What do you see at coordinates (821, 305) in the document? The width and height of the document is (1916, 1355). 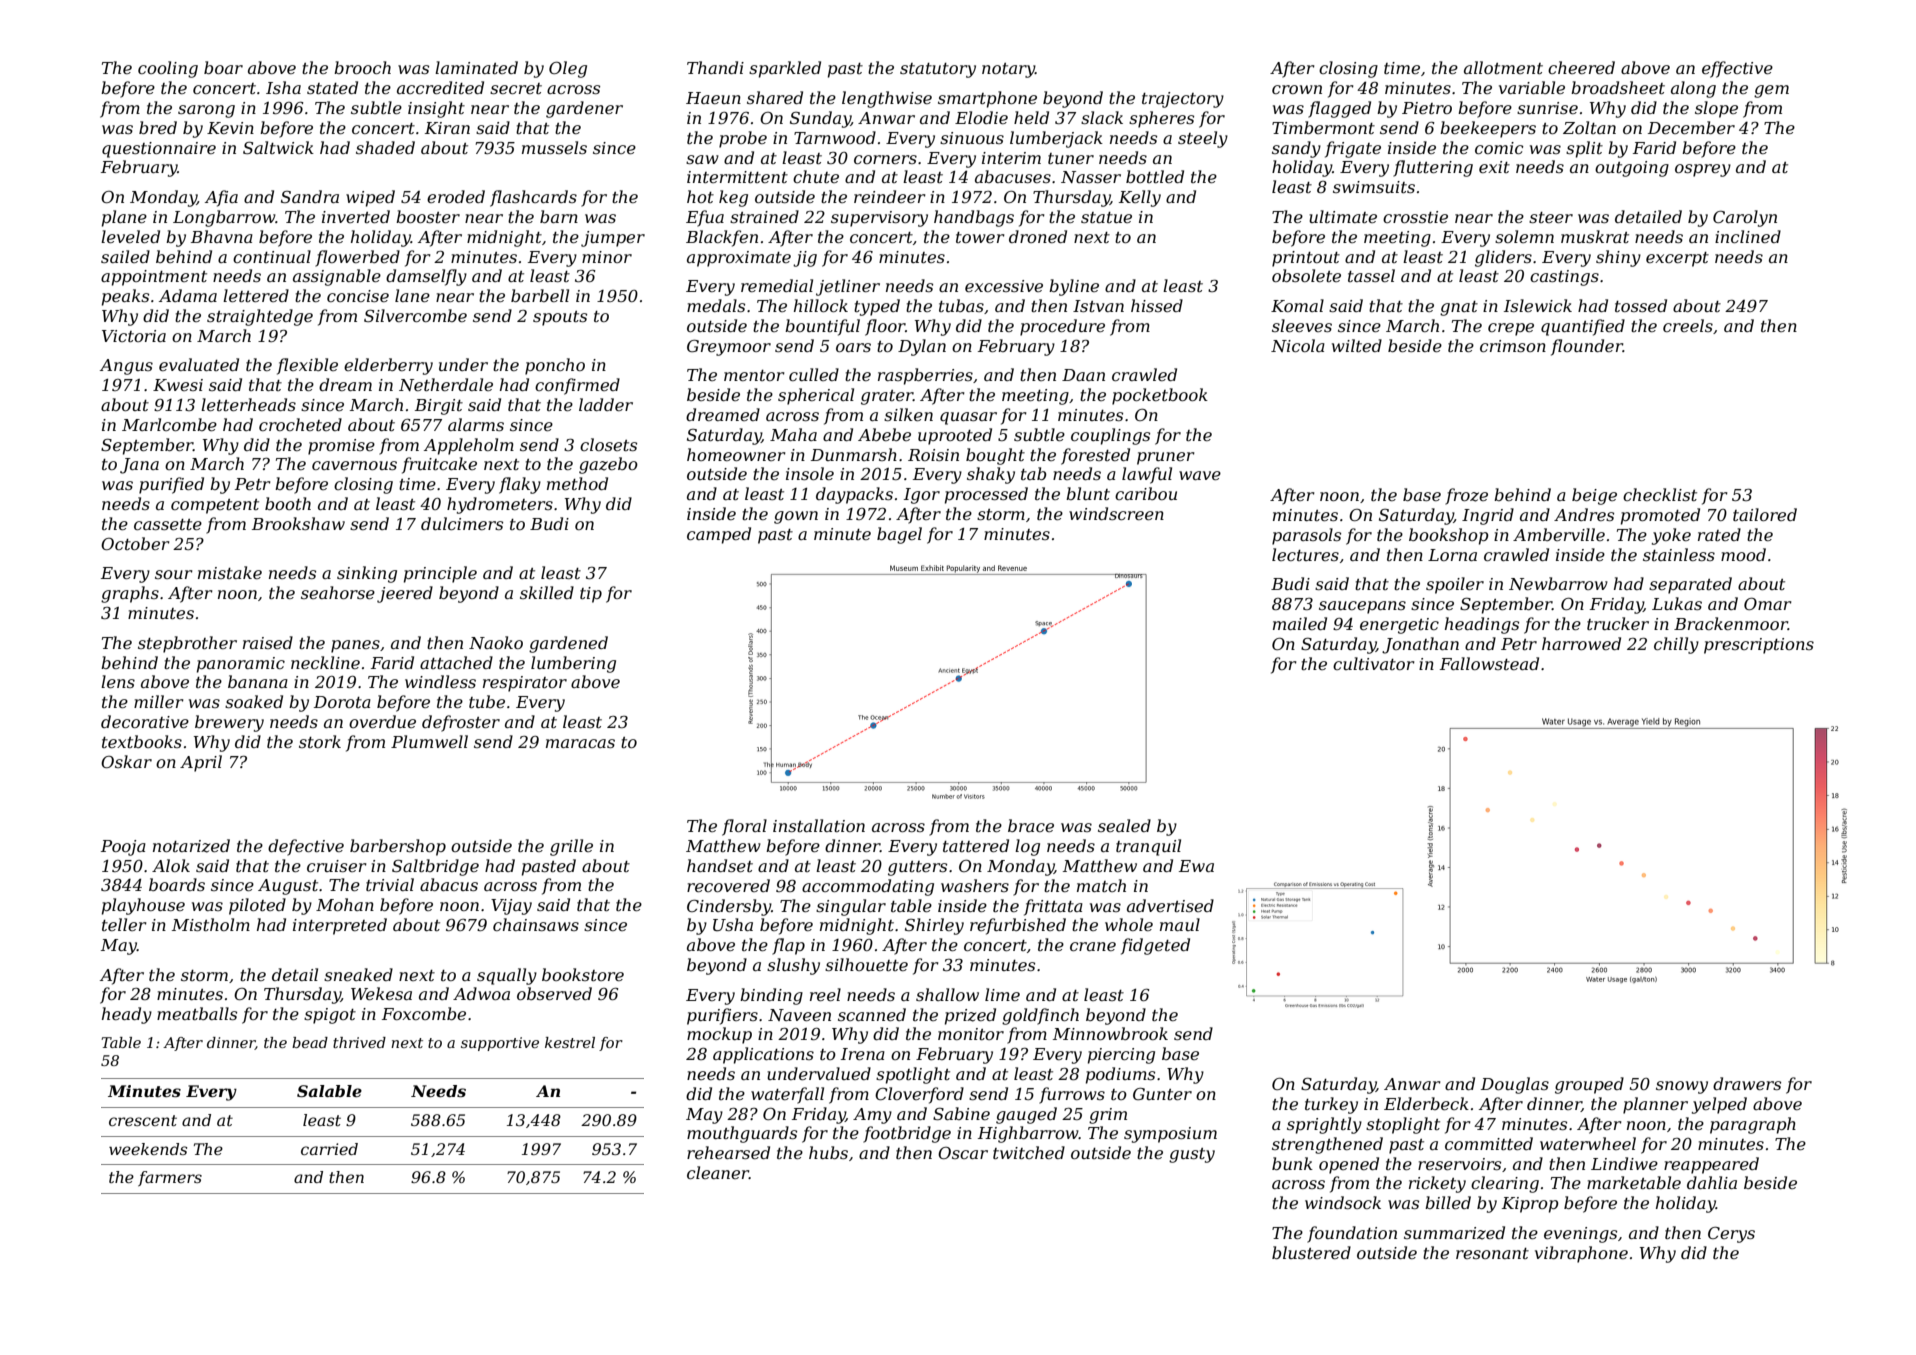 I see `hillock` at bounding box center [821, 305].
